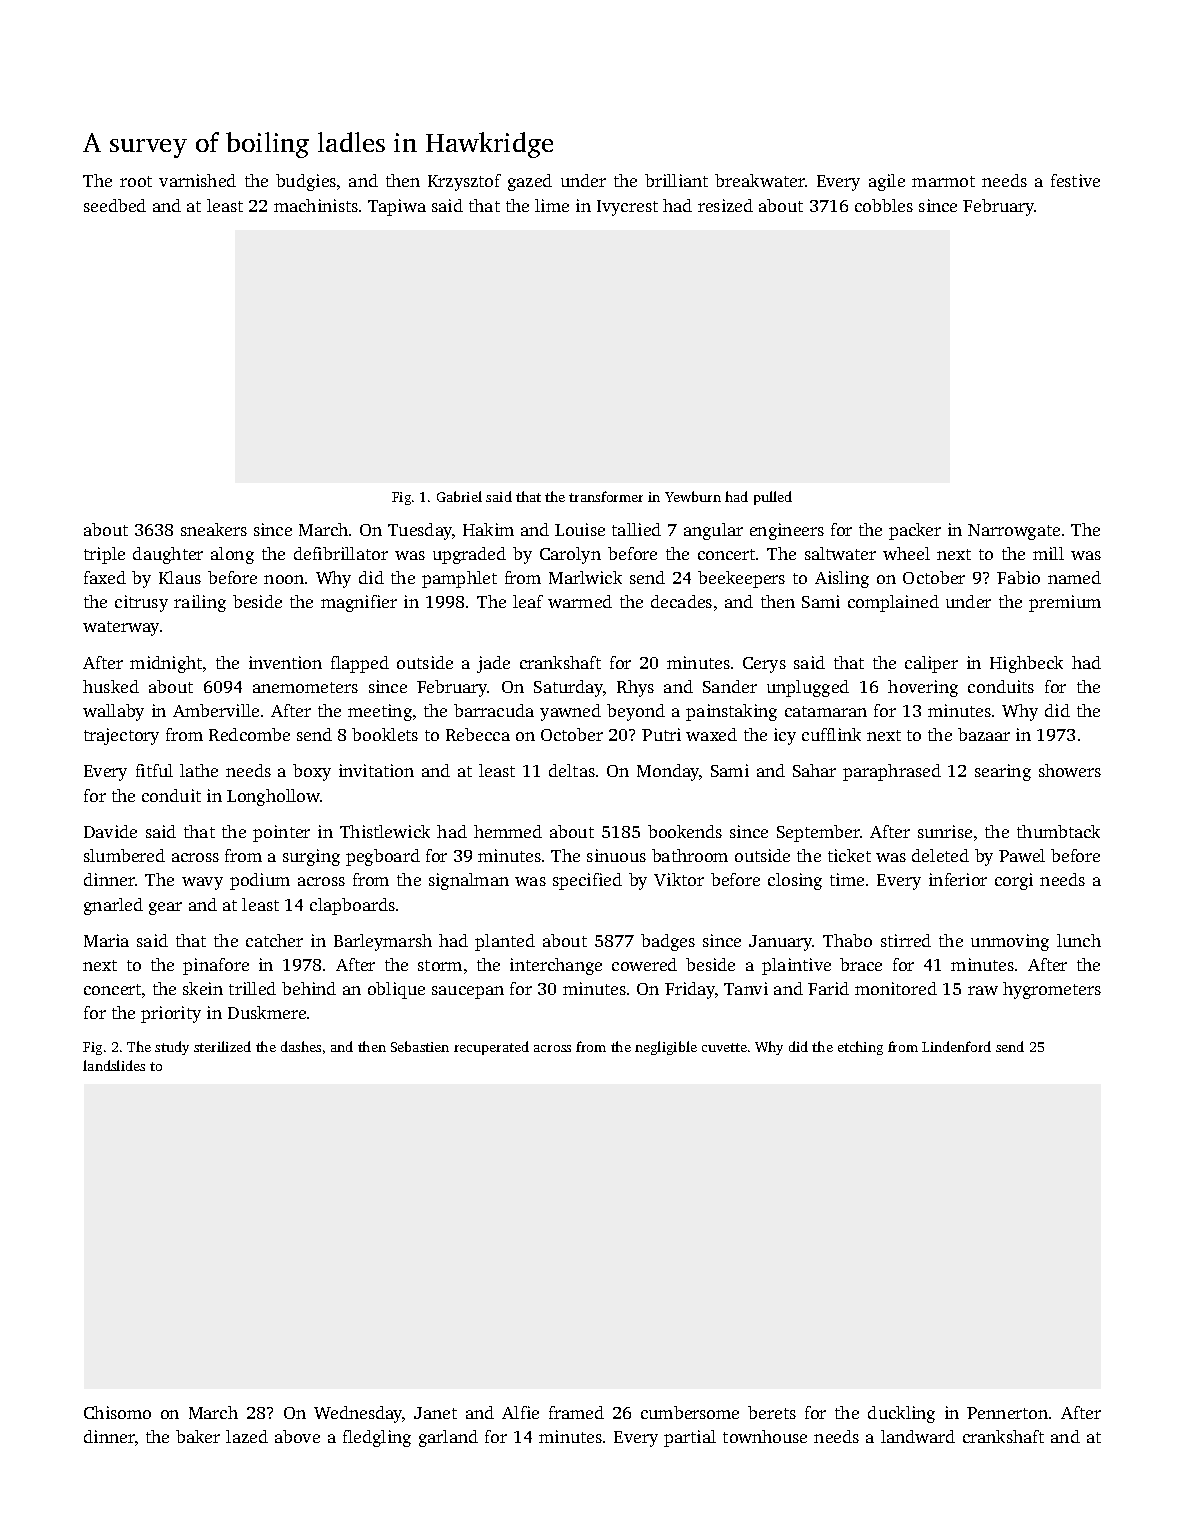 The width and height of the screenshot is (1185, 1534). I want to click on Pennerton, so click(1007, 1413).
